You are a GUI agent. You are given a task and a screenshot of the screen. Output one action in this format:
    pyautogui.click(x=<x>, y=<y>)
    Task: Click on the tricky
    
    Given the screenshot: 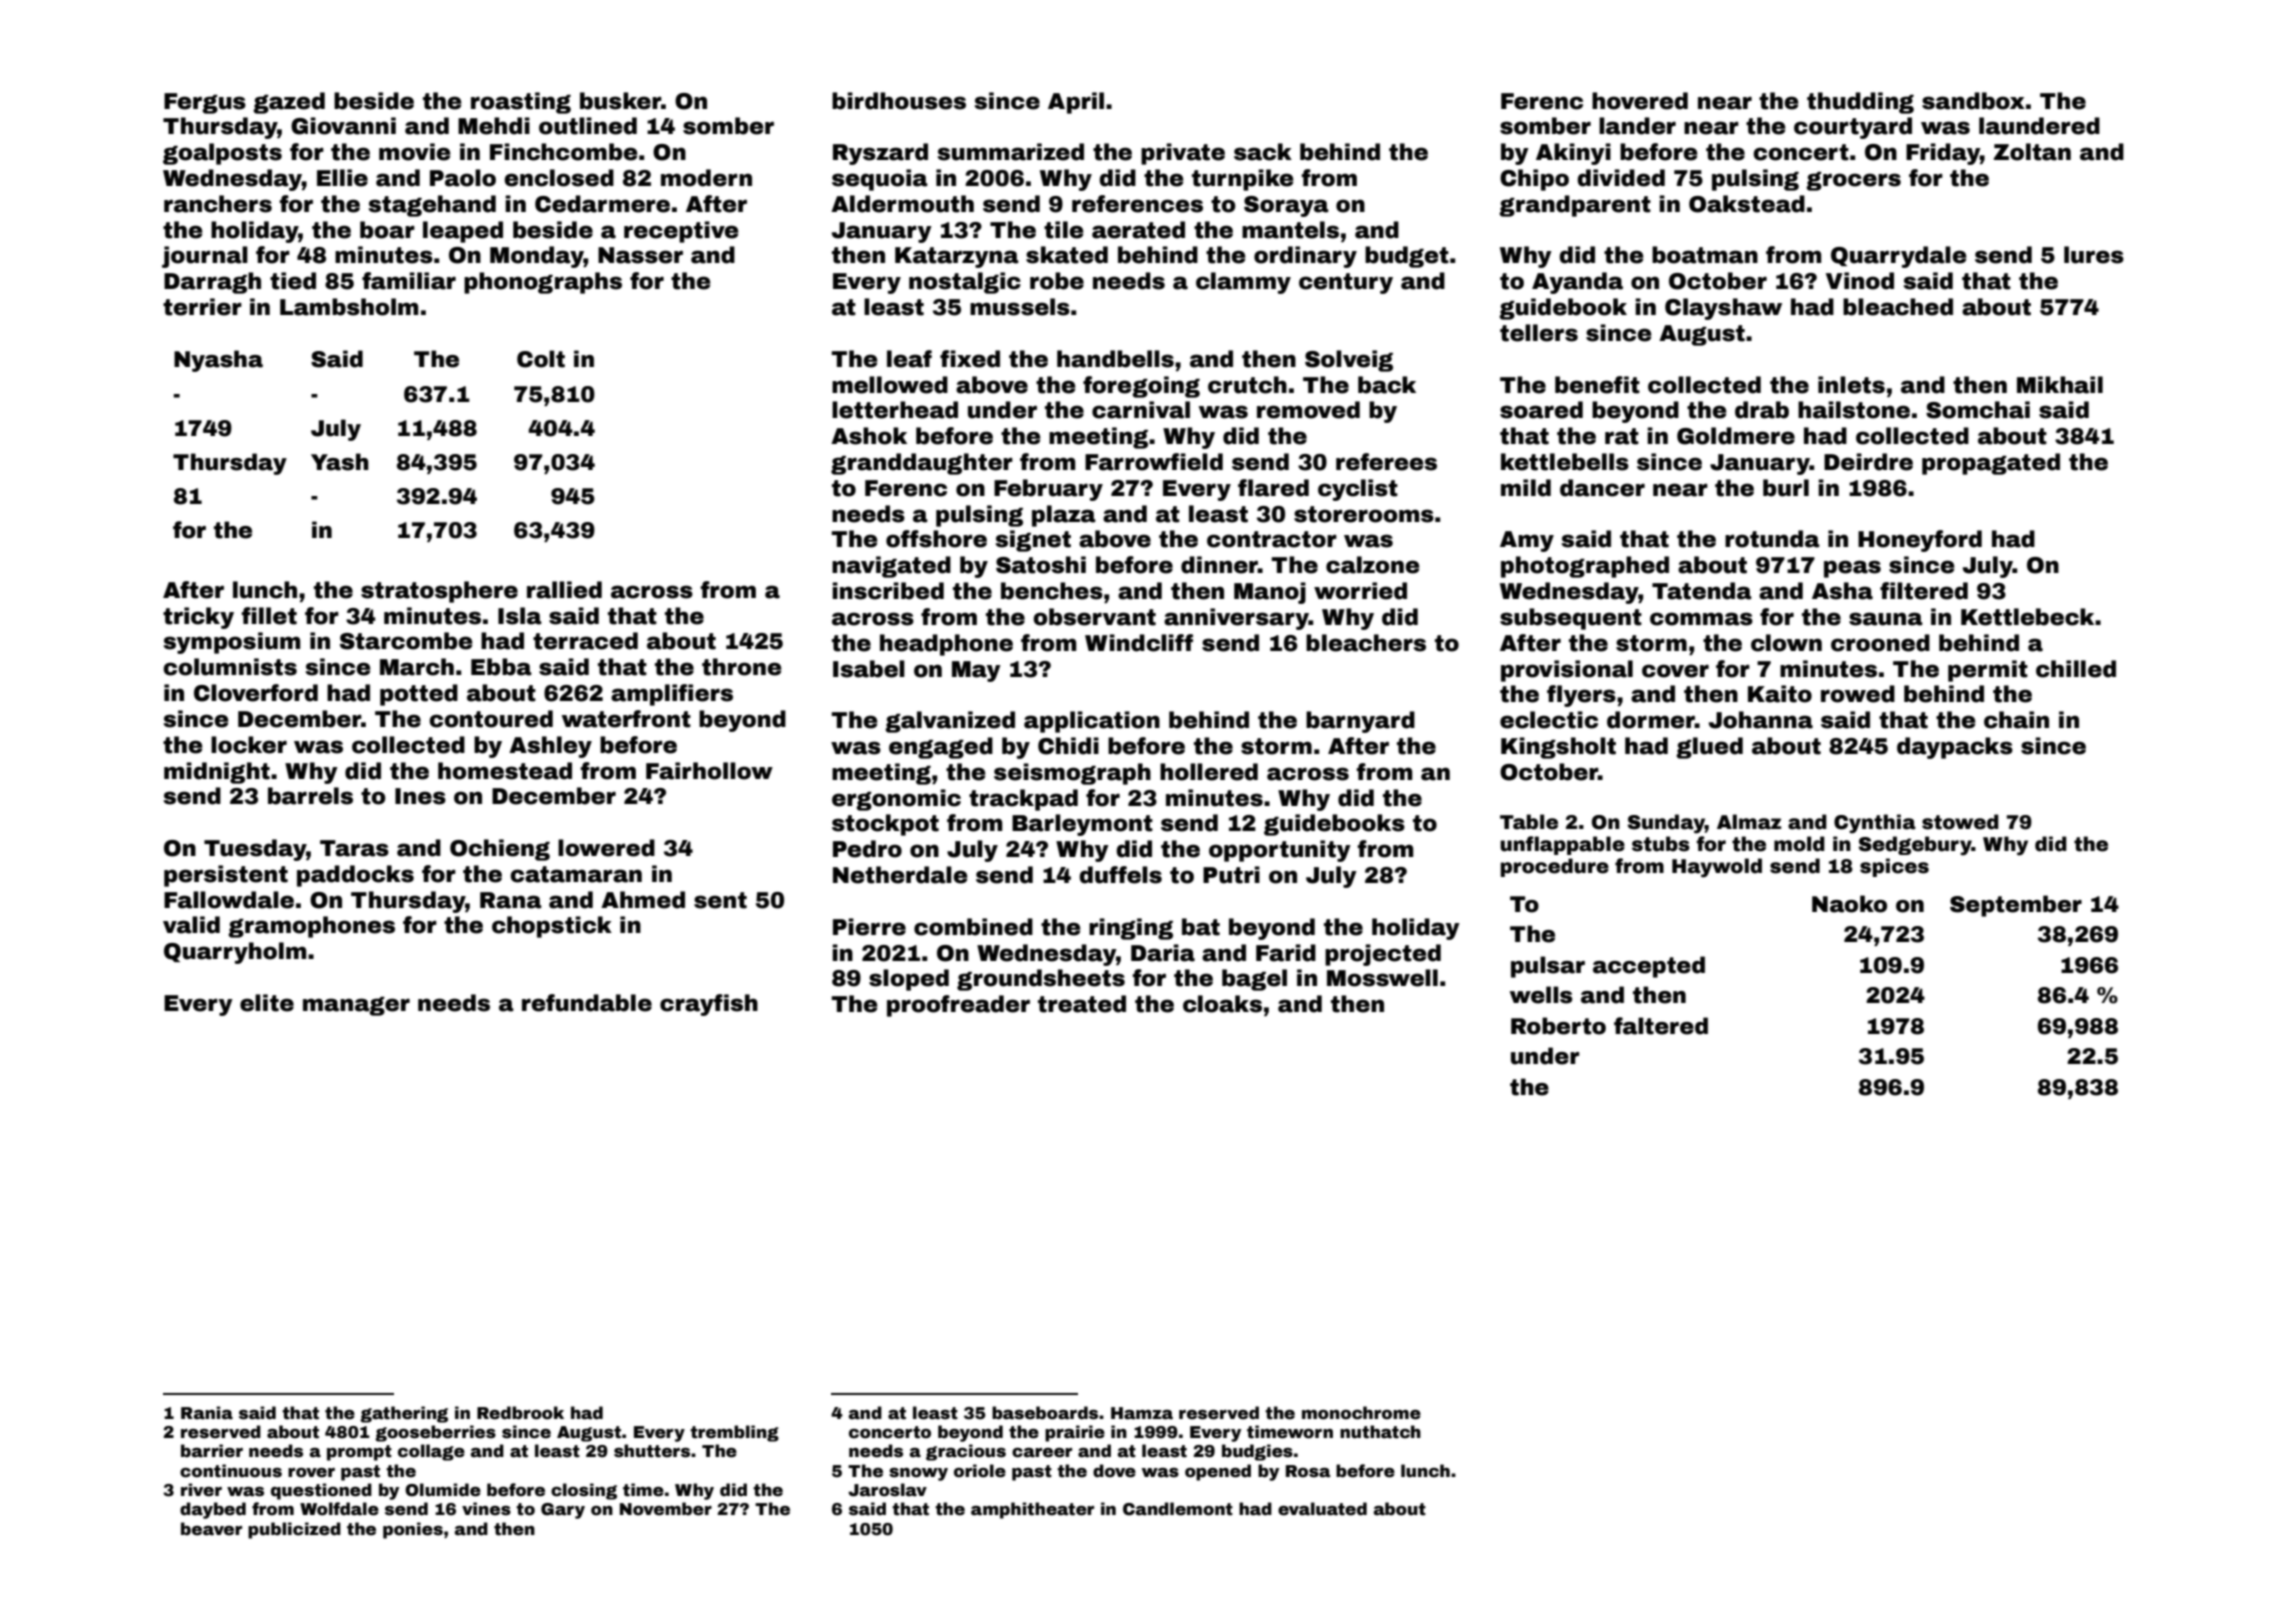 What is the action you would take?
    pyautogui.click(x=198, y=618)
